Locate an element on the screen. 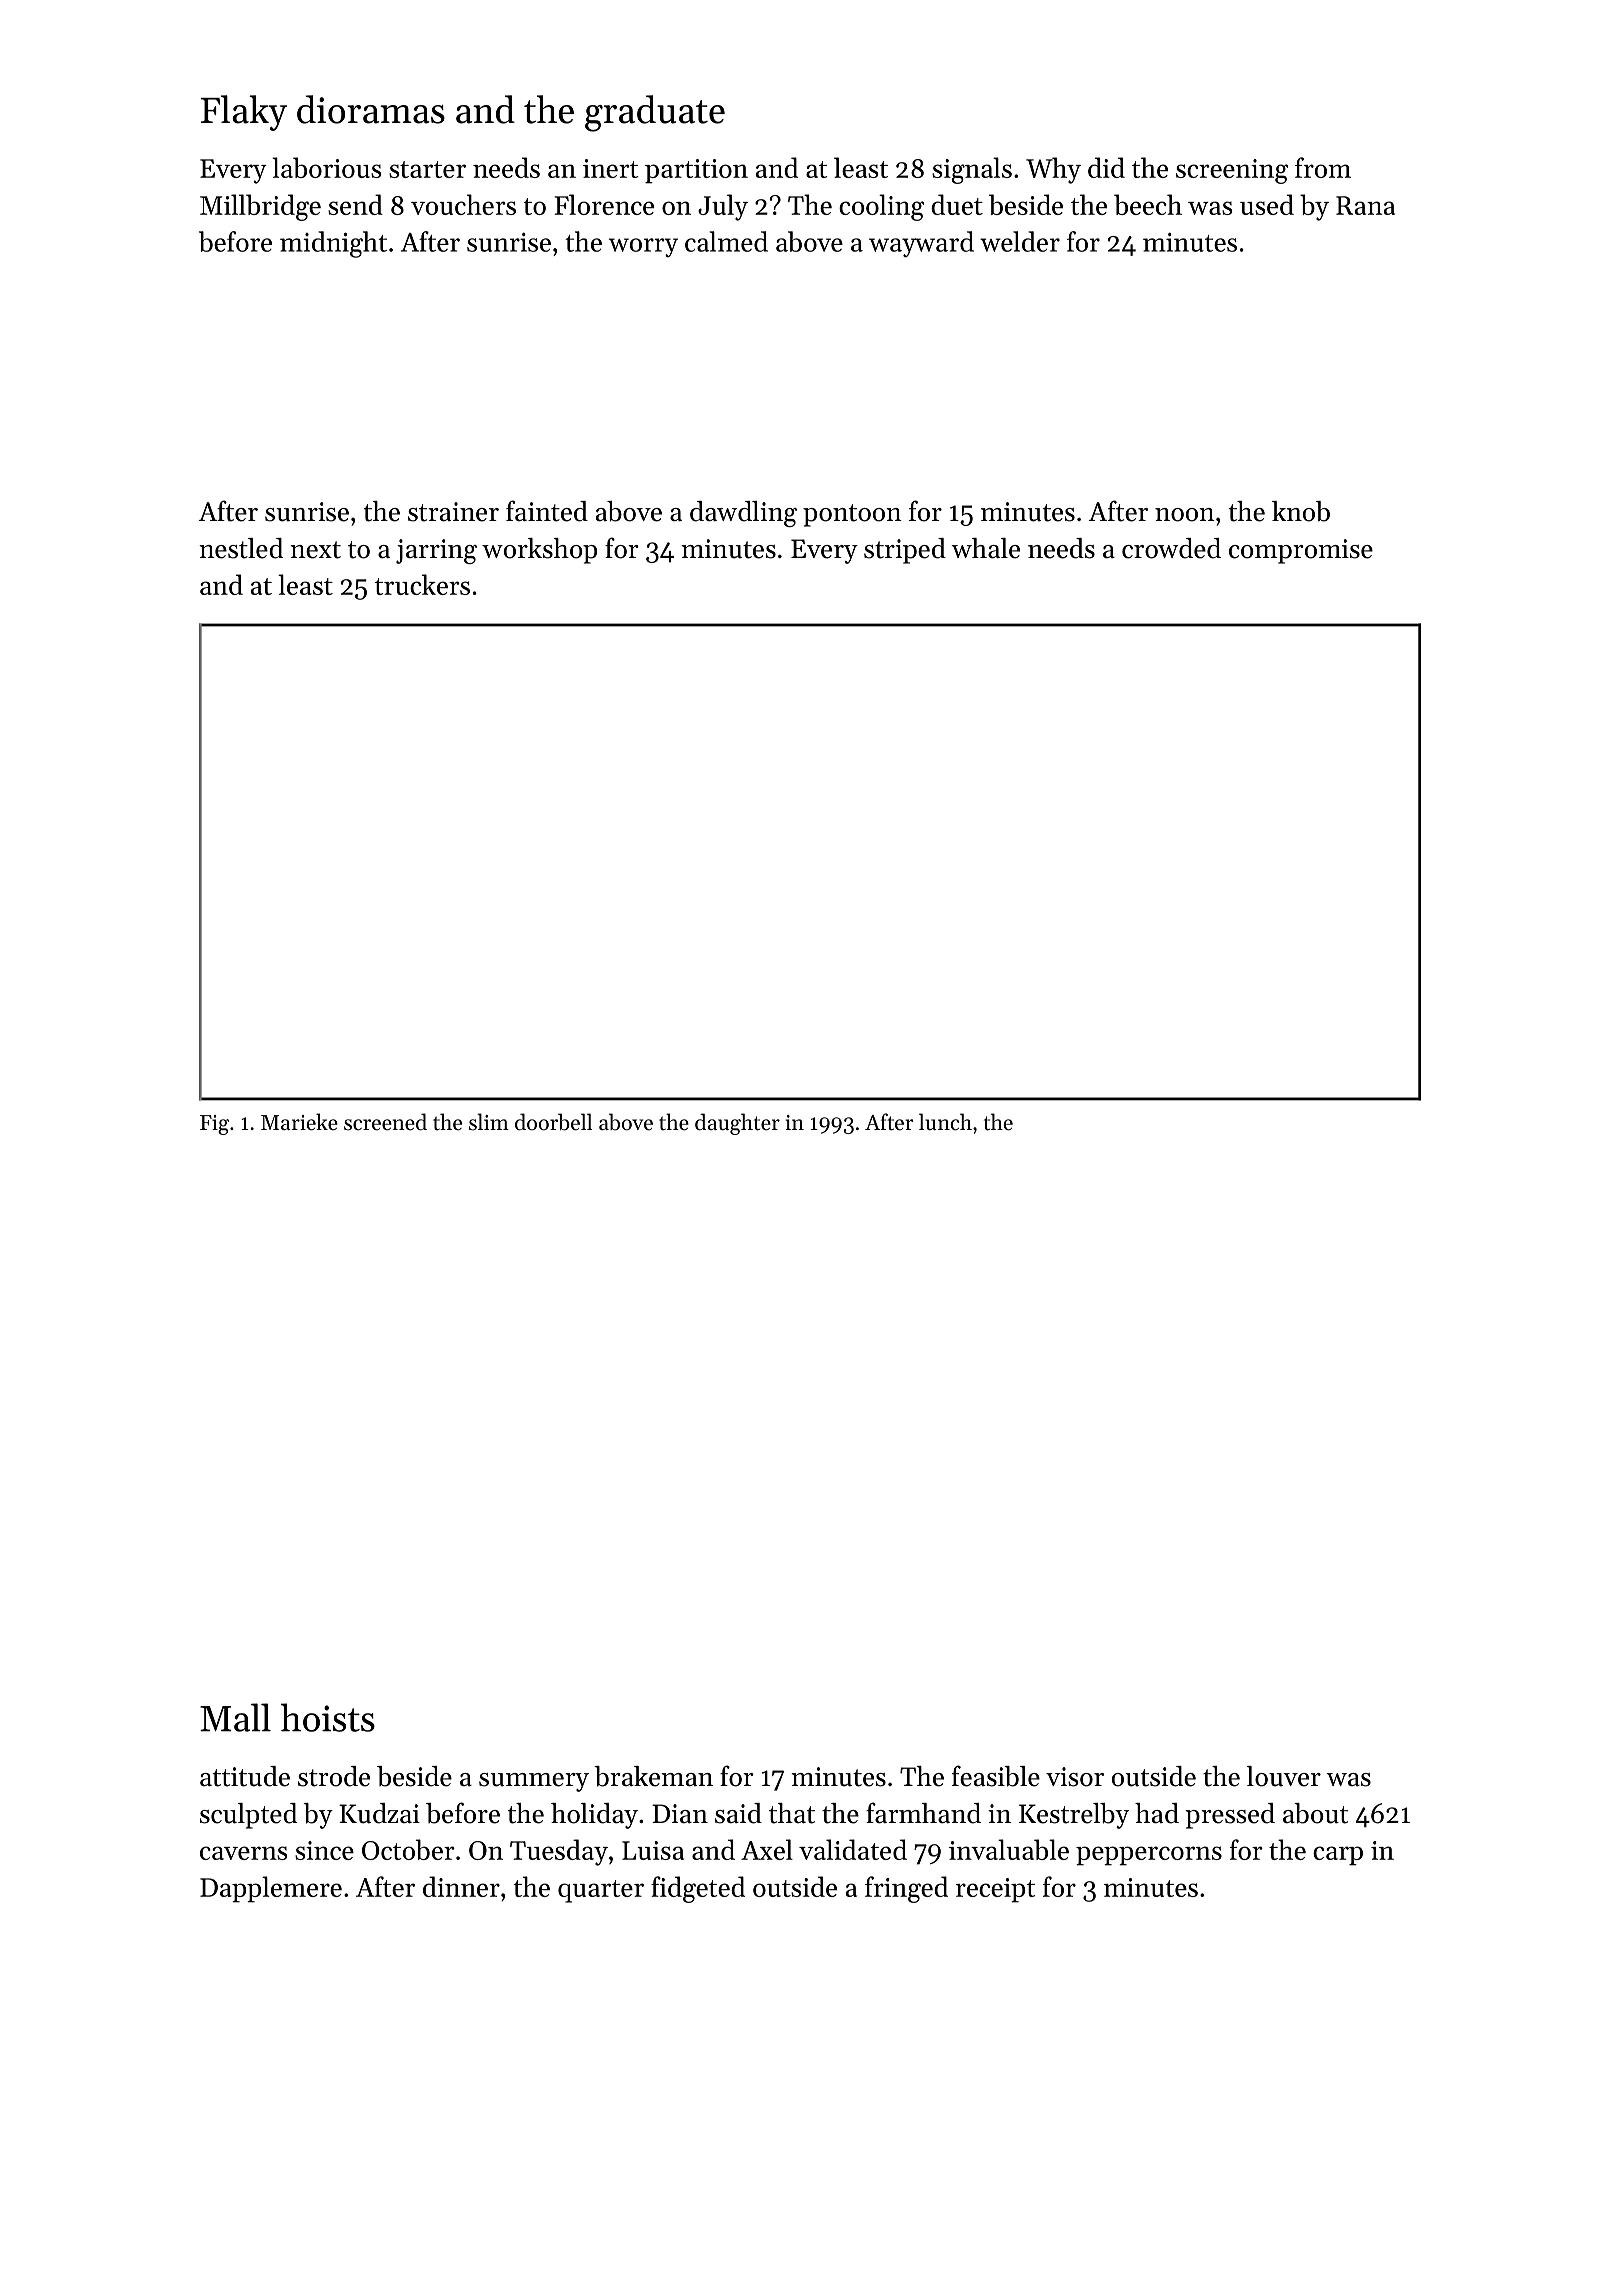  slim is located at coordinates (489, 1122).
